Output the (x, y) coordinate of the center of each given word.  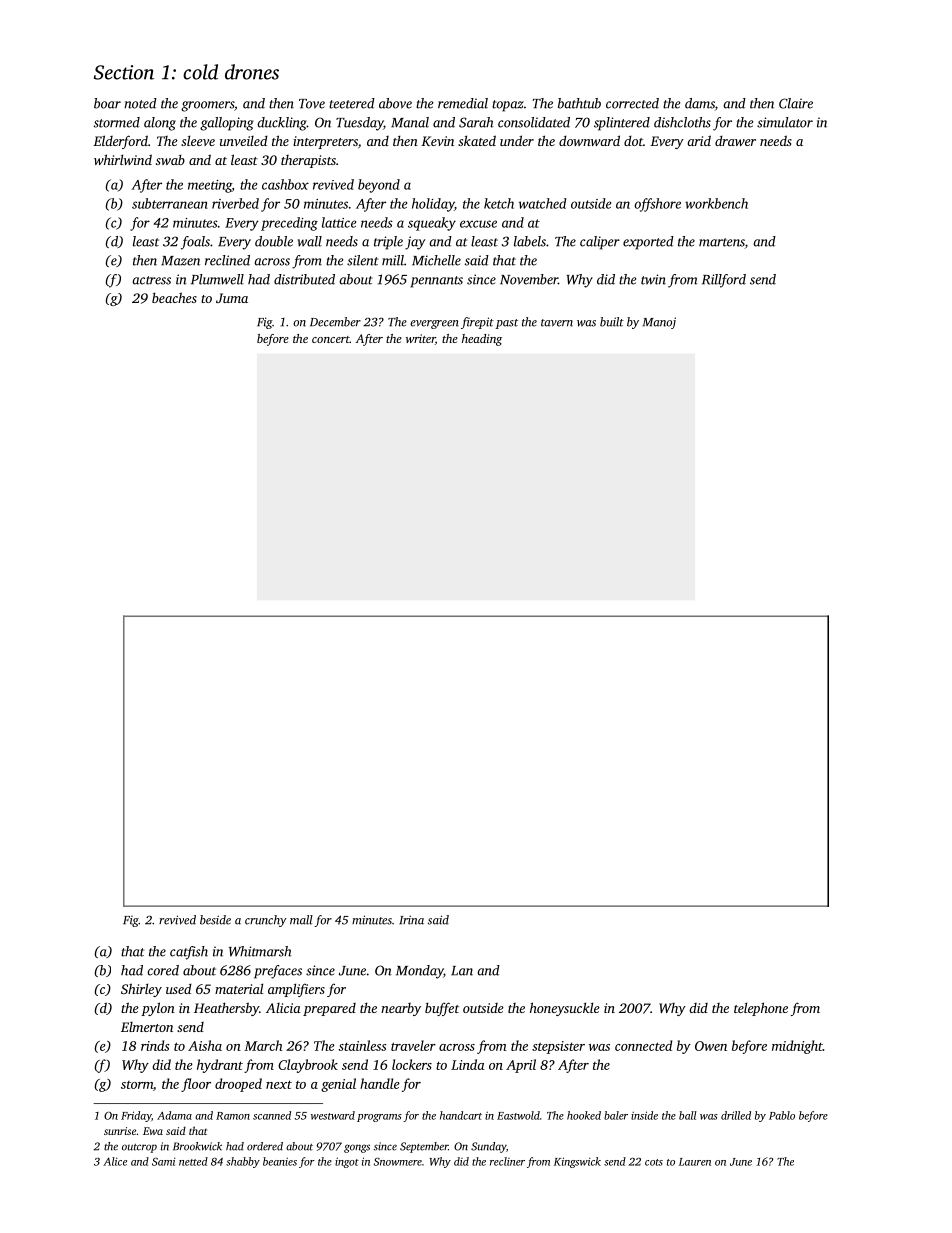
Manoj (659, 323)
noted (140, 103)
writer (420, 339)
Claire (796, 103)
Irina (411, 920)
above (395, 103)
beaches (174, 297)
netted (193, 1161)
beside (215, 920)
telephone (761, 1009)
